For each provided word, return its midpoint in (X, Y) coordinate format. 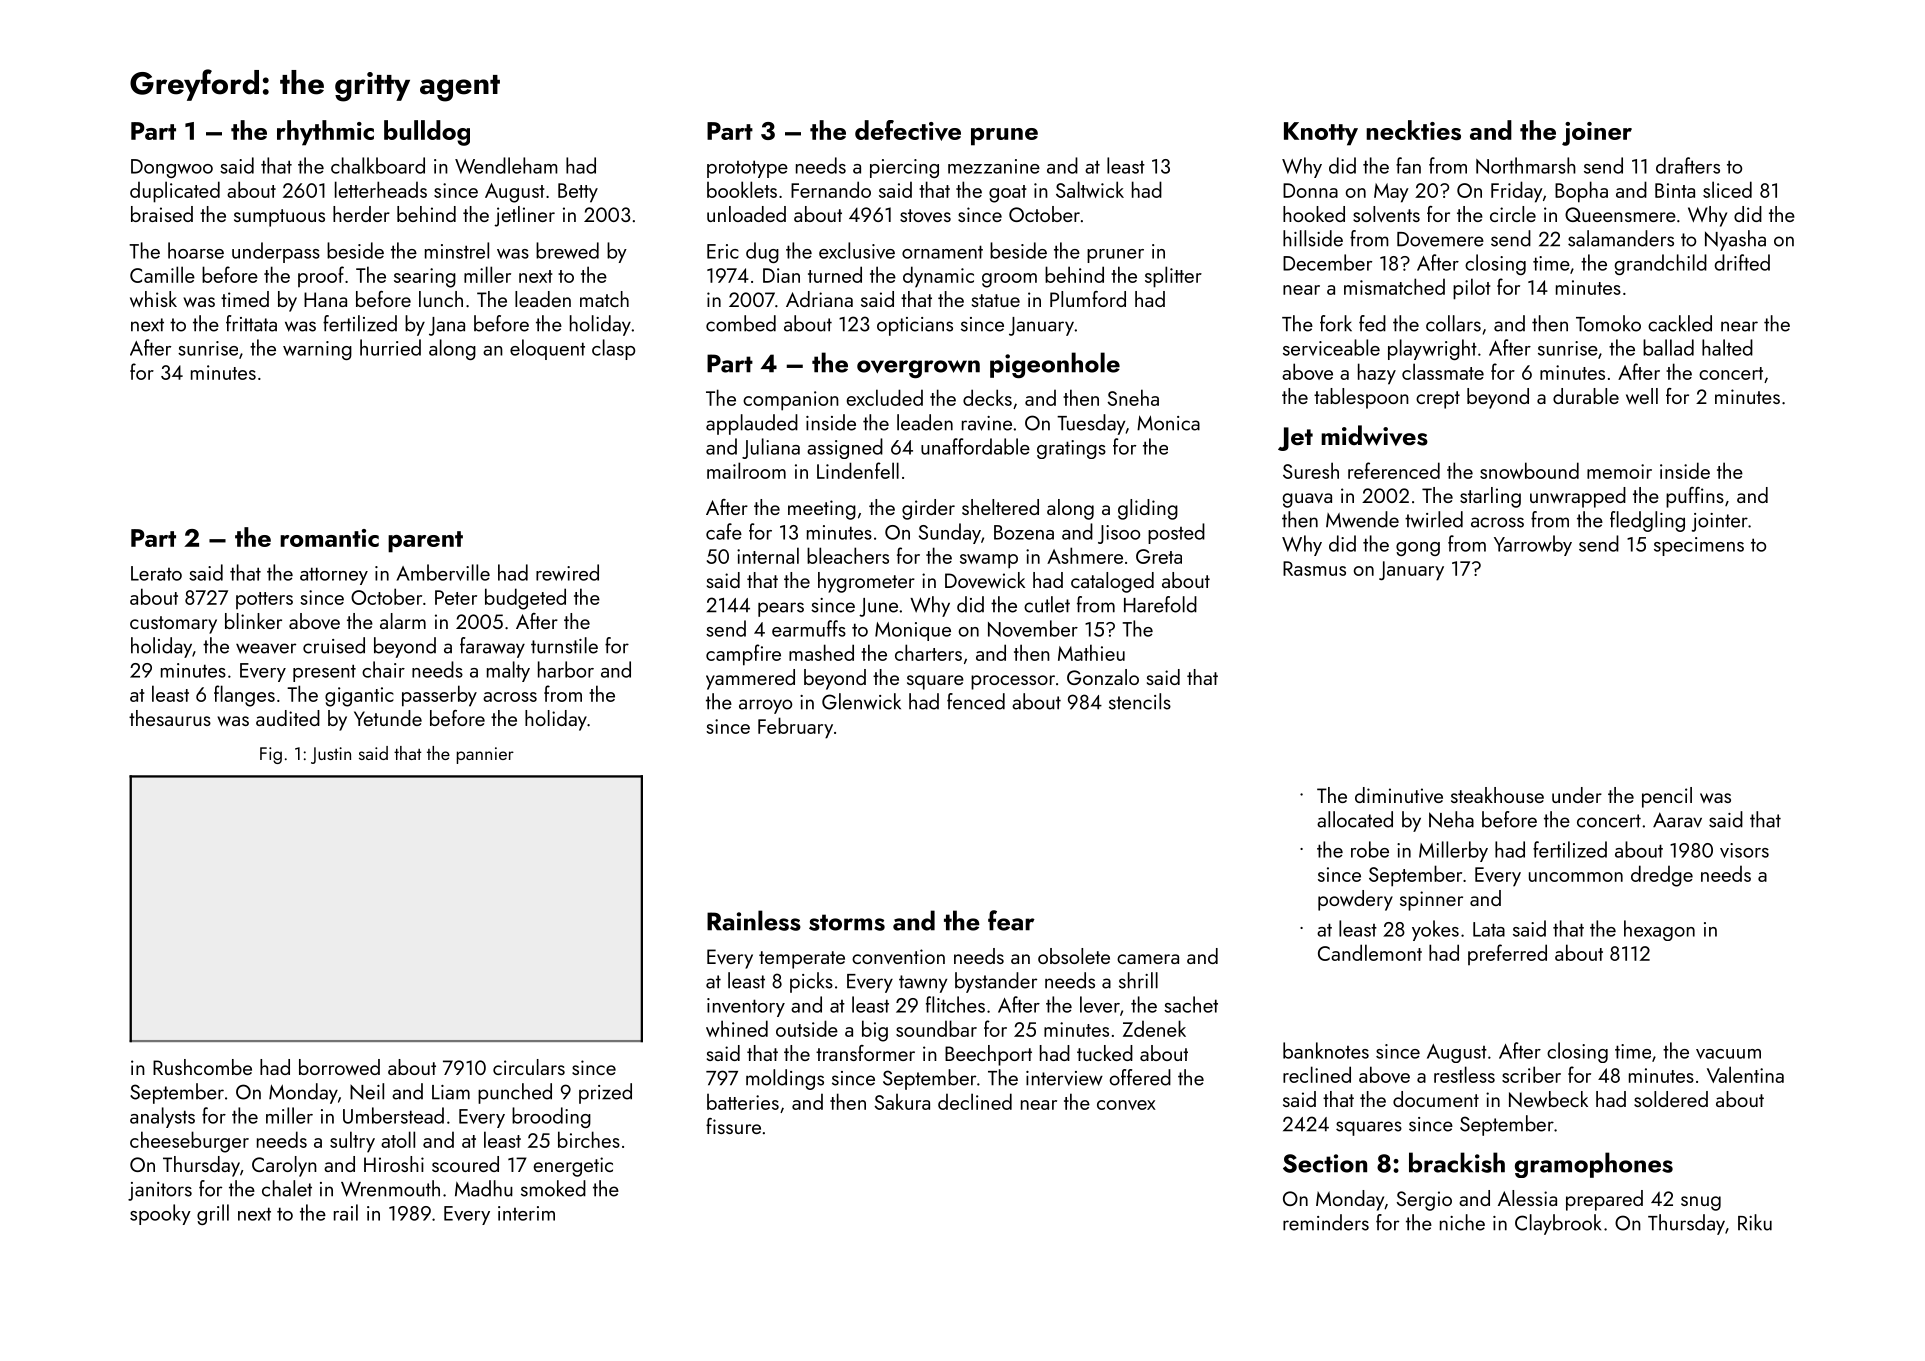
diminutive (1399, 795)
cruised (334, 645)
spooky (160, 1214)
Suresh (1311, 470)
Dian (781, 275)
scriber (1531, 1074)
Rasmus (1314, 568)
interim (526, 1213)
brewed (567, 250)
